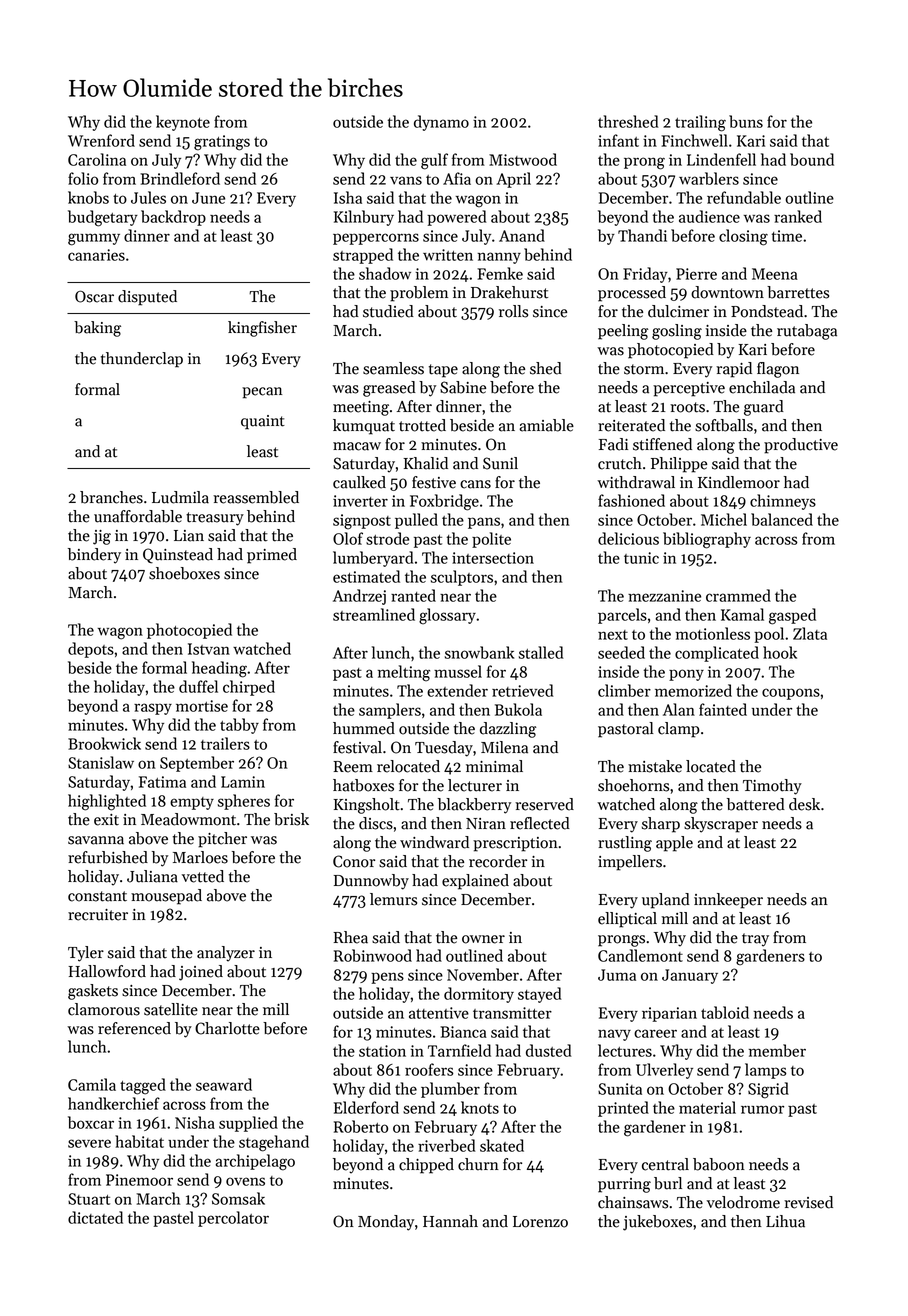 The width and height of the screenshot is (908, 1316). Describe the element at coordinates (707, 540) in the screenshot. I see `bibliography` at that location.
